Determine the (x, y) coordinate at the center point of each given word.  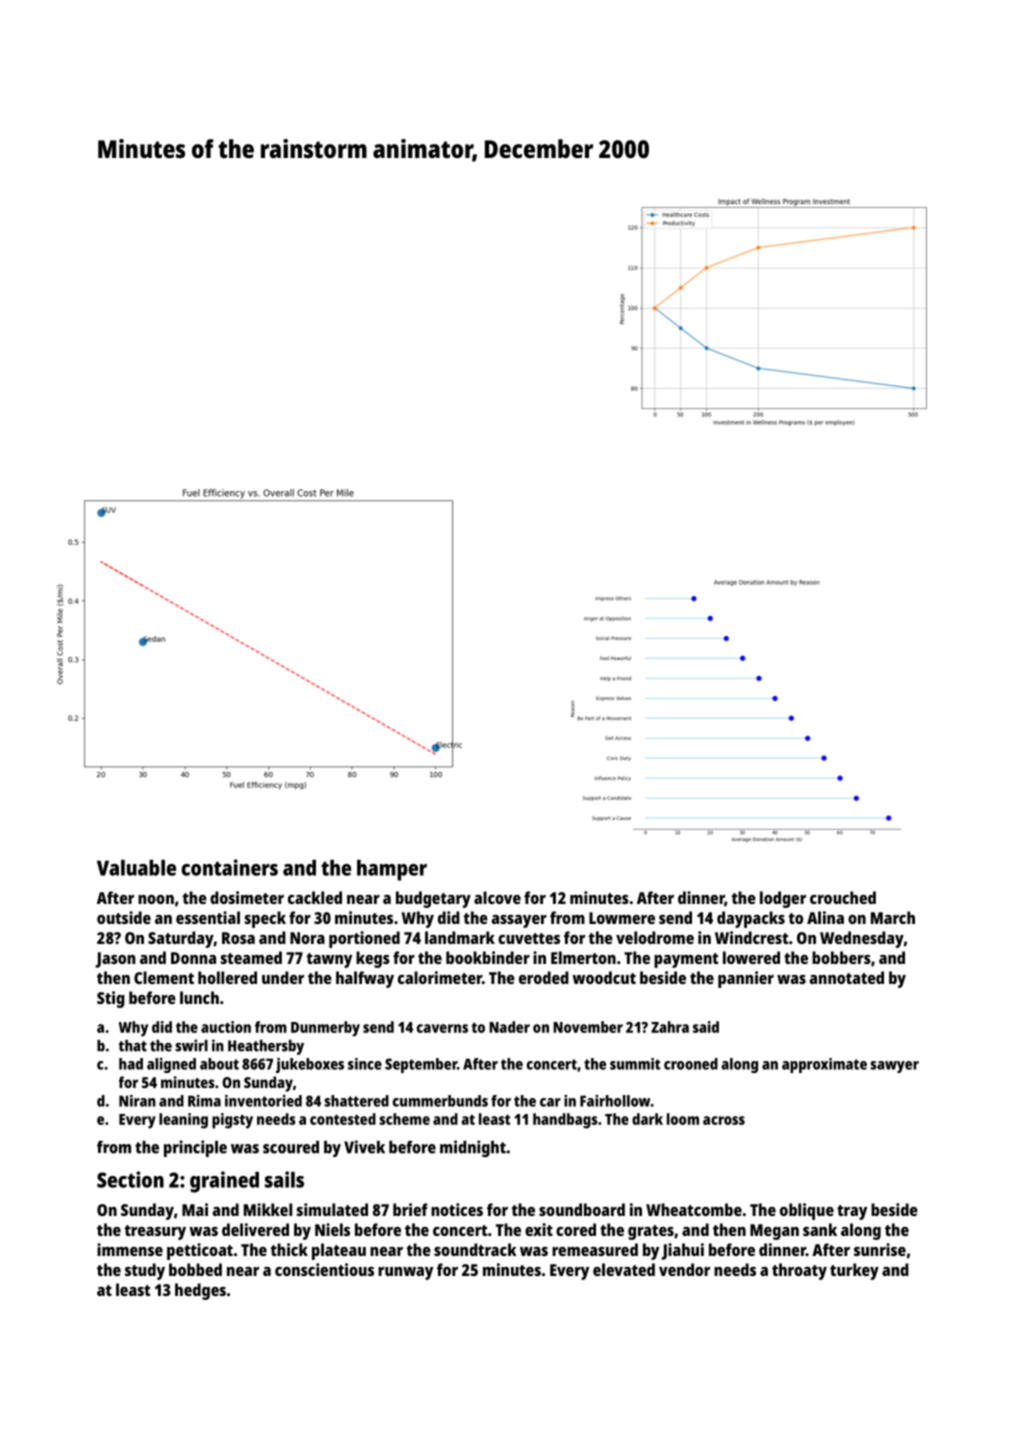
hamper (392, 870)
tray (852, 1212)
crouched (843, 897)
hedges (200, 1291)
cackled (315, 897)
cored (576, 1229)
